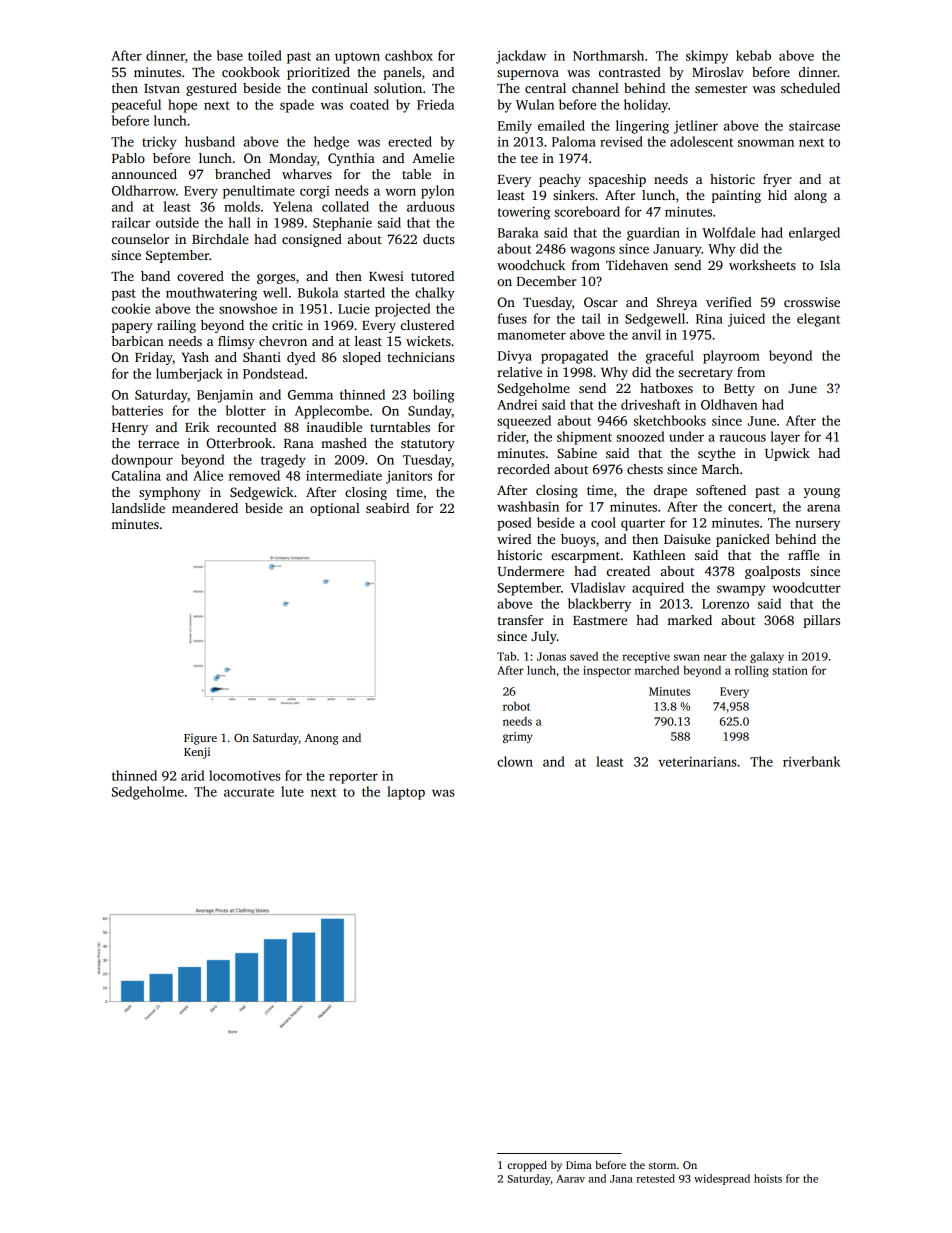  Describe the element at coordinates (762, 265) in the screenshot. I see `worksheets` at that location.
